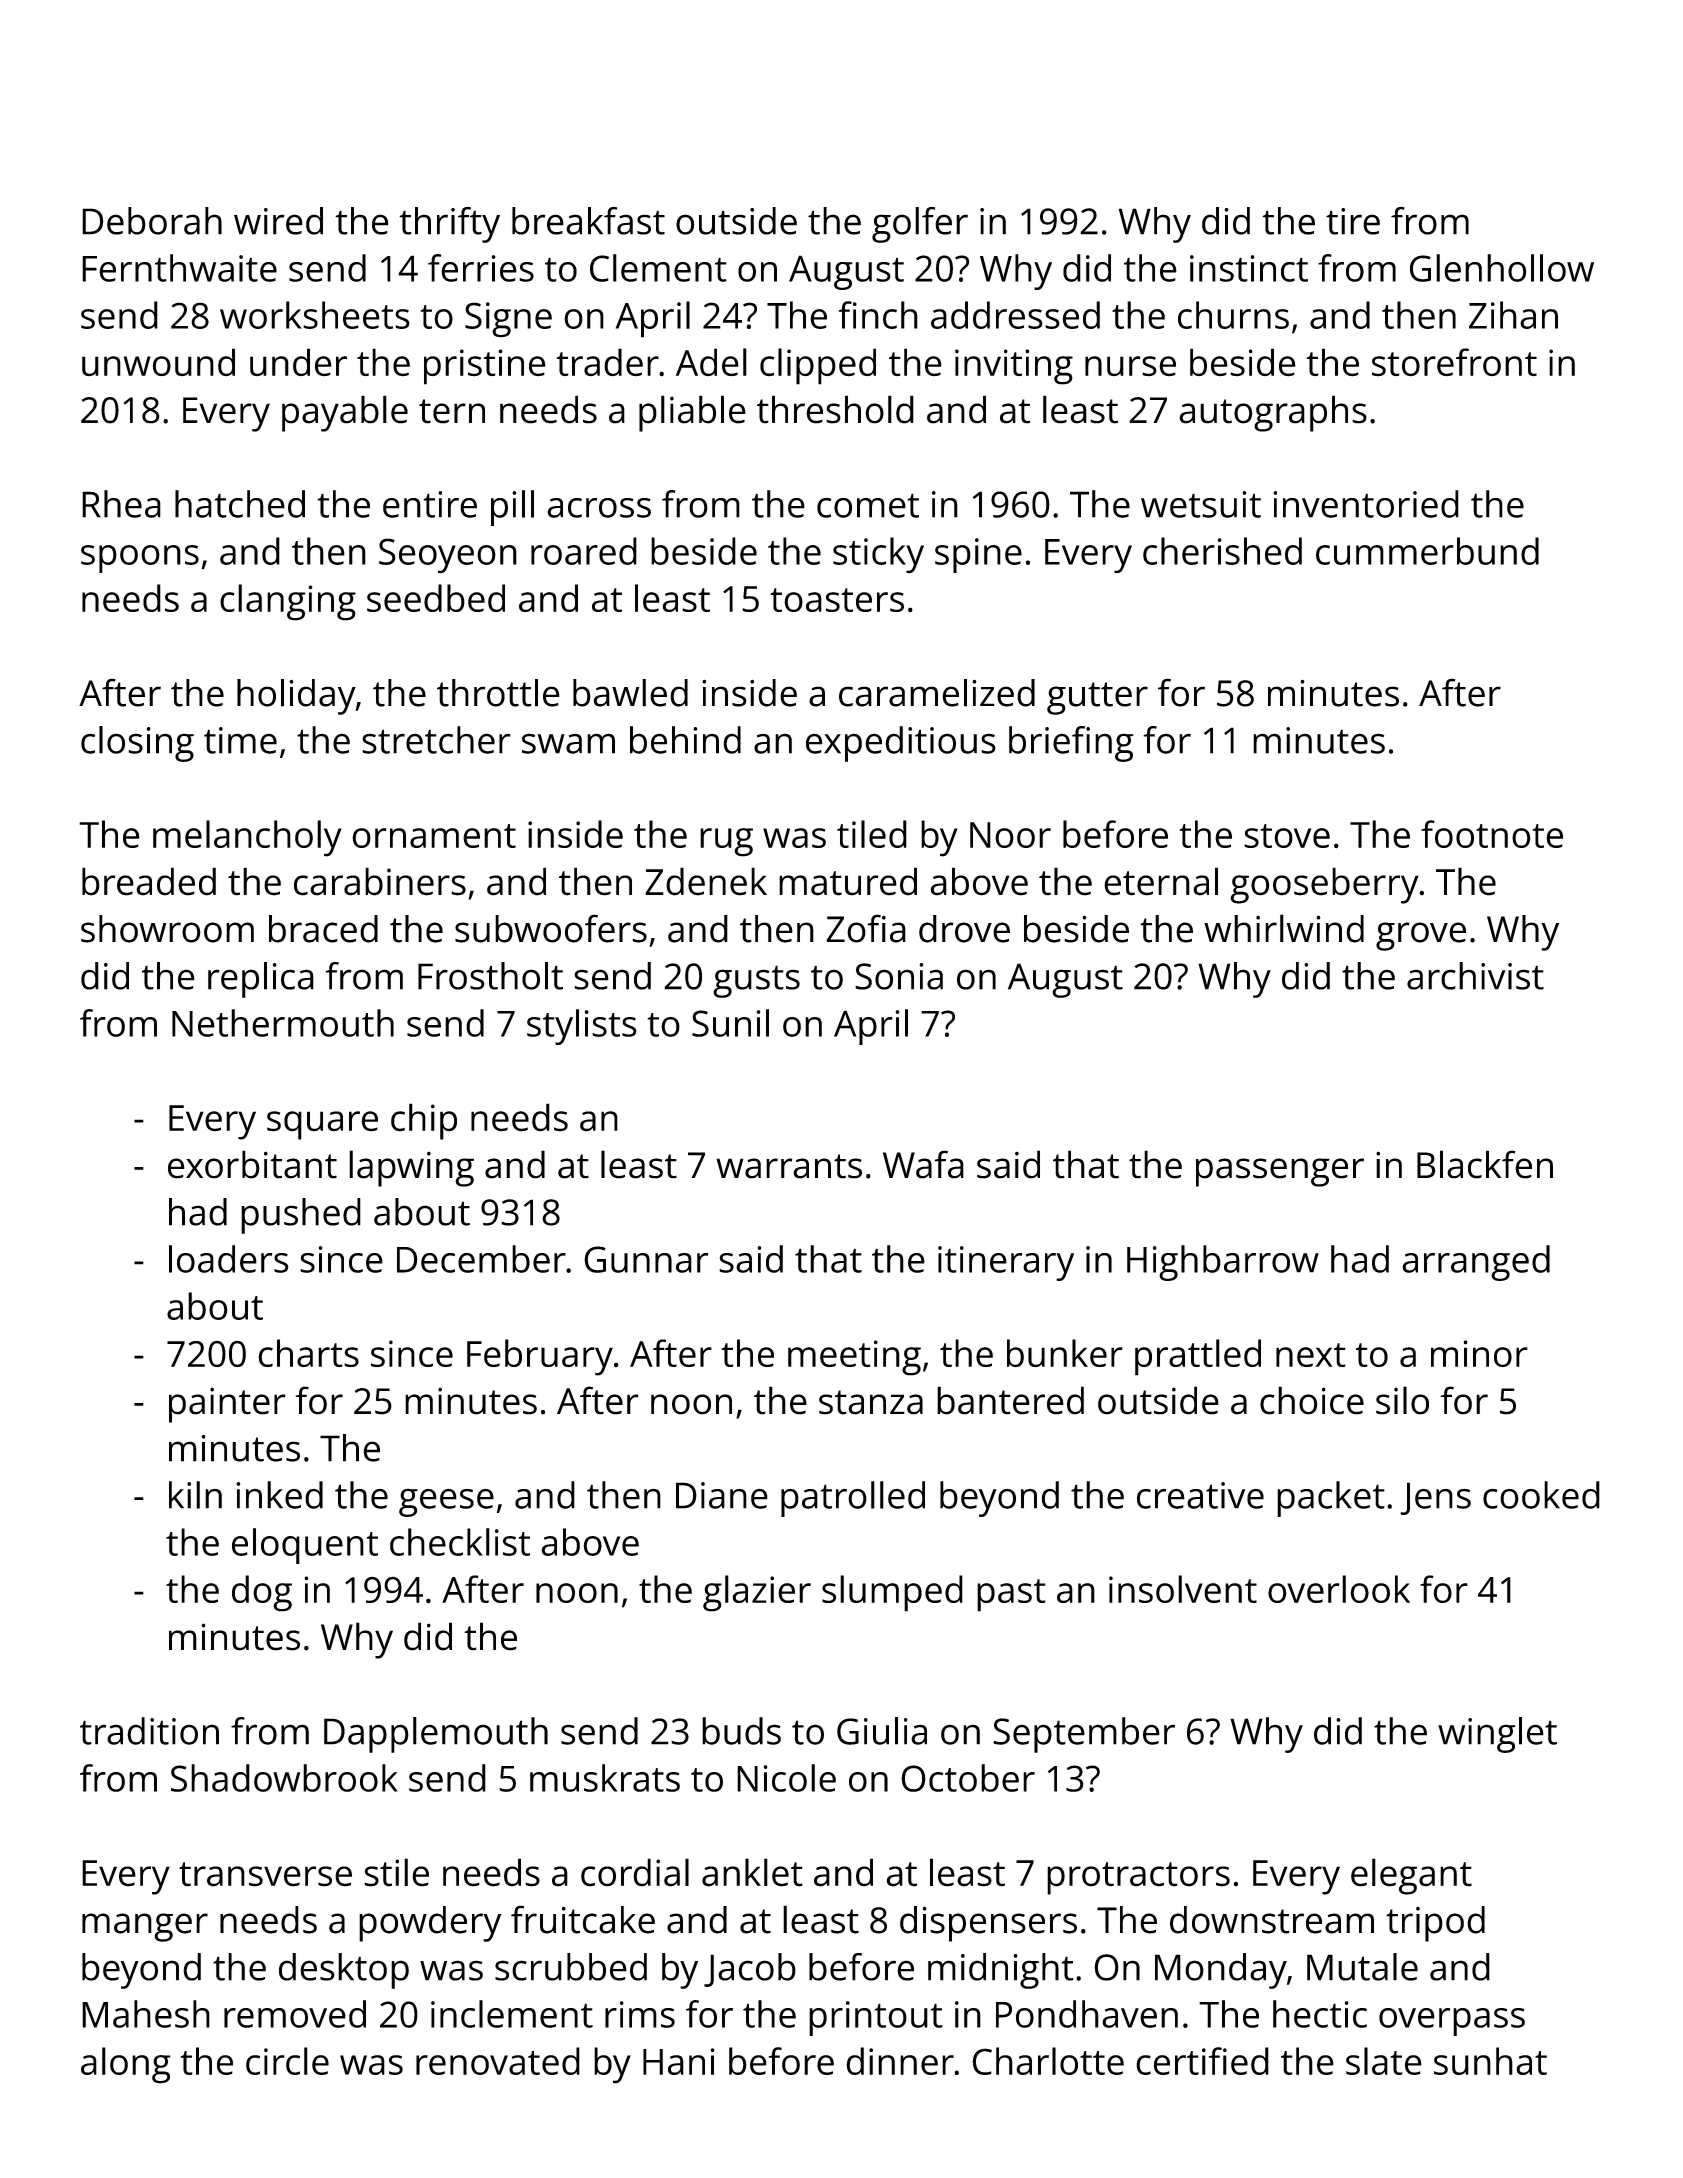 This document has height=2178, width=1683. Describe the element at coordinates (240, 504) in the document. I see `hatched` at that location.
